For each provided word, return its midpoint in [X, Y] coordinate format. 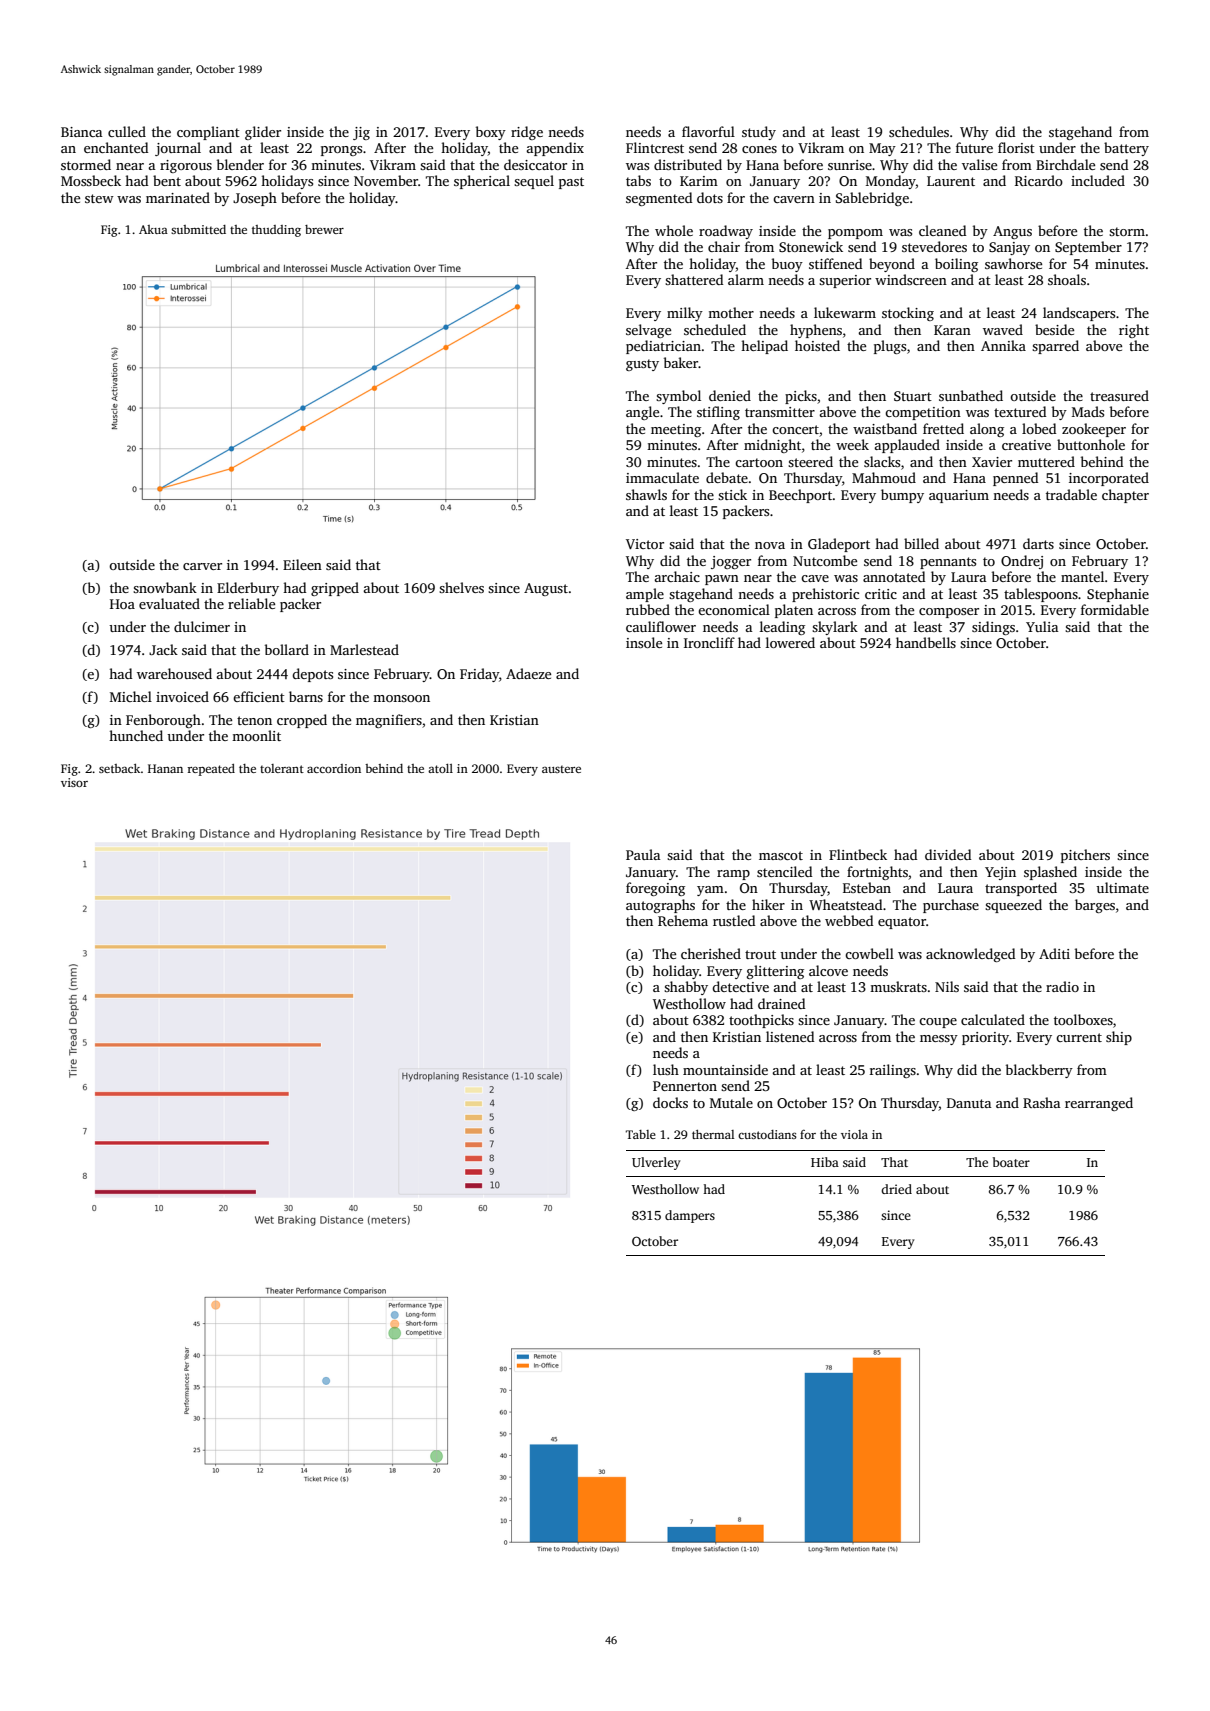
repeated [211, 770]
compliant [208, 133]
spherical [482, 182]
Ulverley [656, 1163]
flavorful [708, 131]
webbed [849, 920]
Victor [645, 544]
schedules [919, 131]
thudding [276, 231]
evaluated [169, 603]
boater [1011, 1162]
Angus [1012, 232]
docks [670, 1102]
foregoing [655, 889]
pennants [948, 563]
